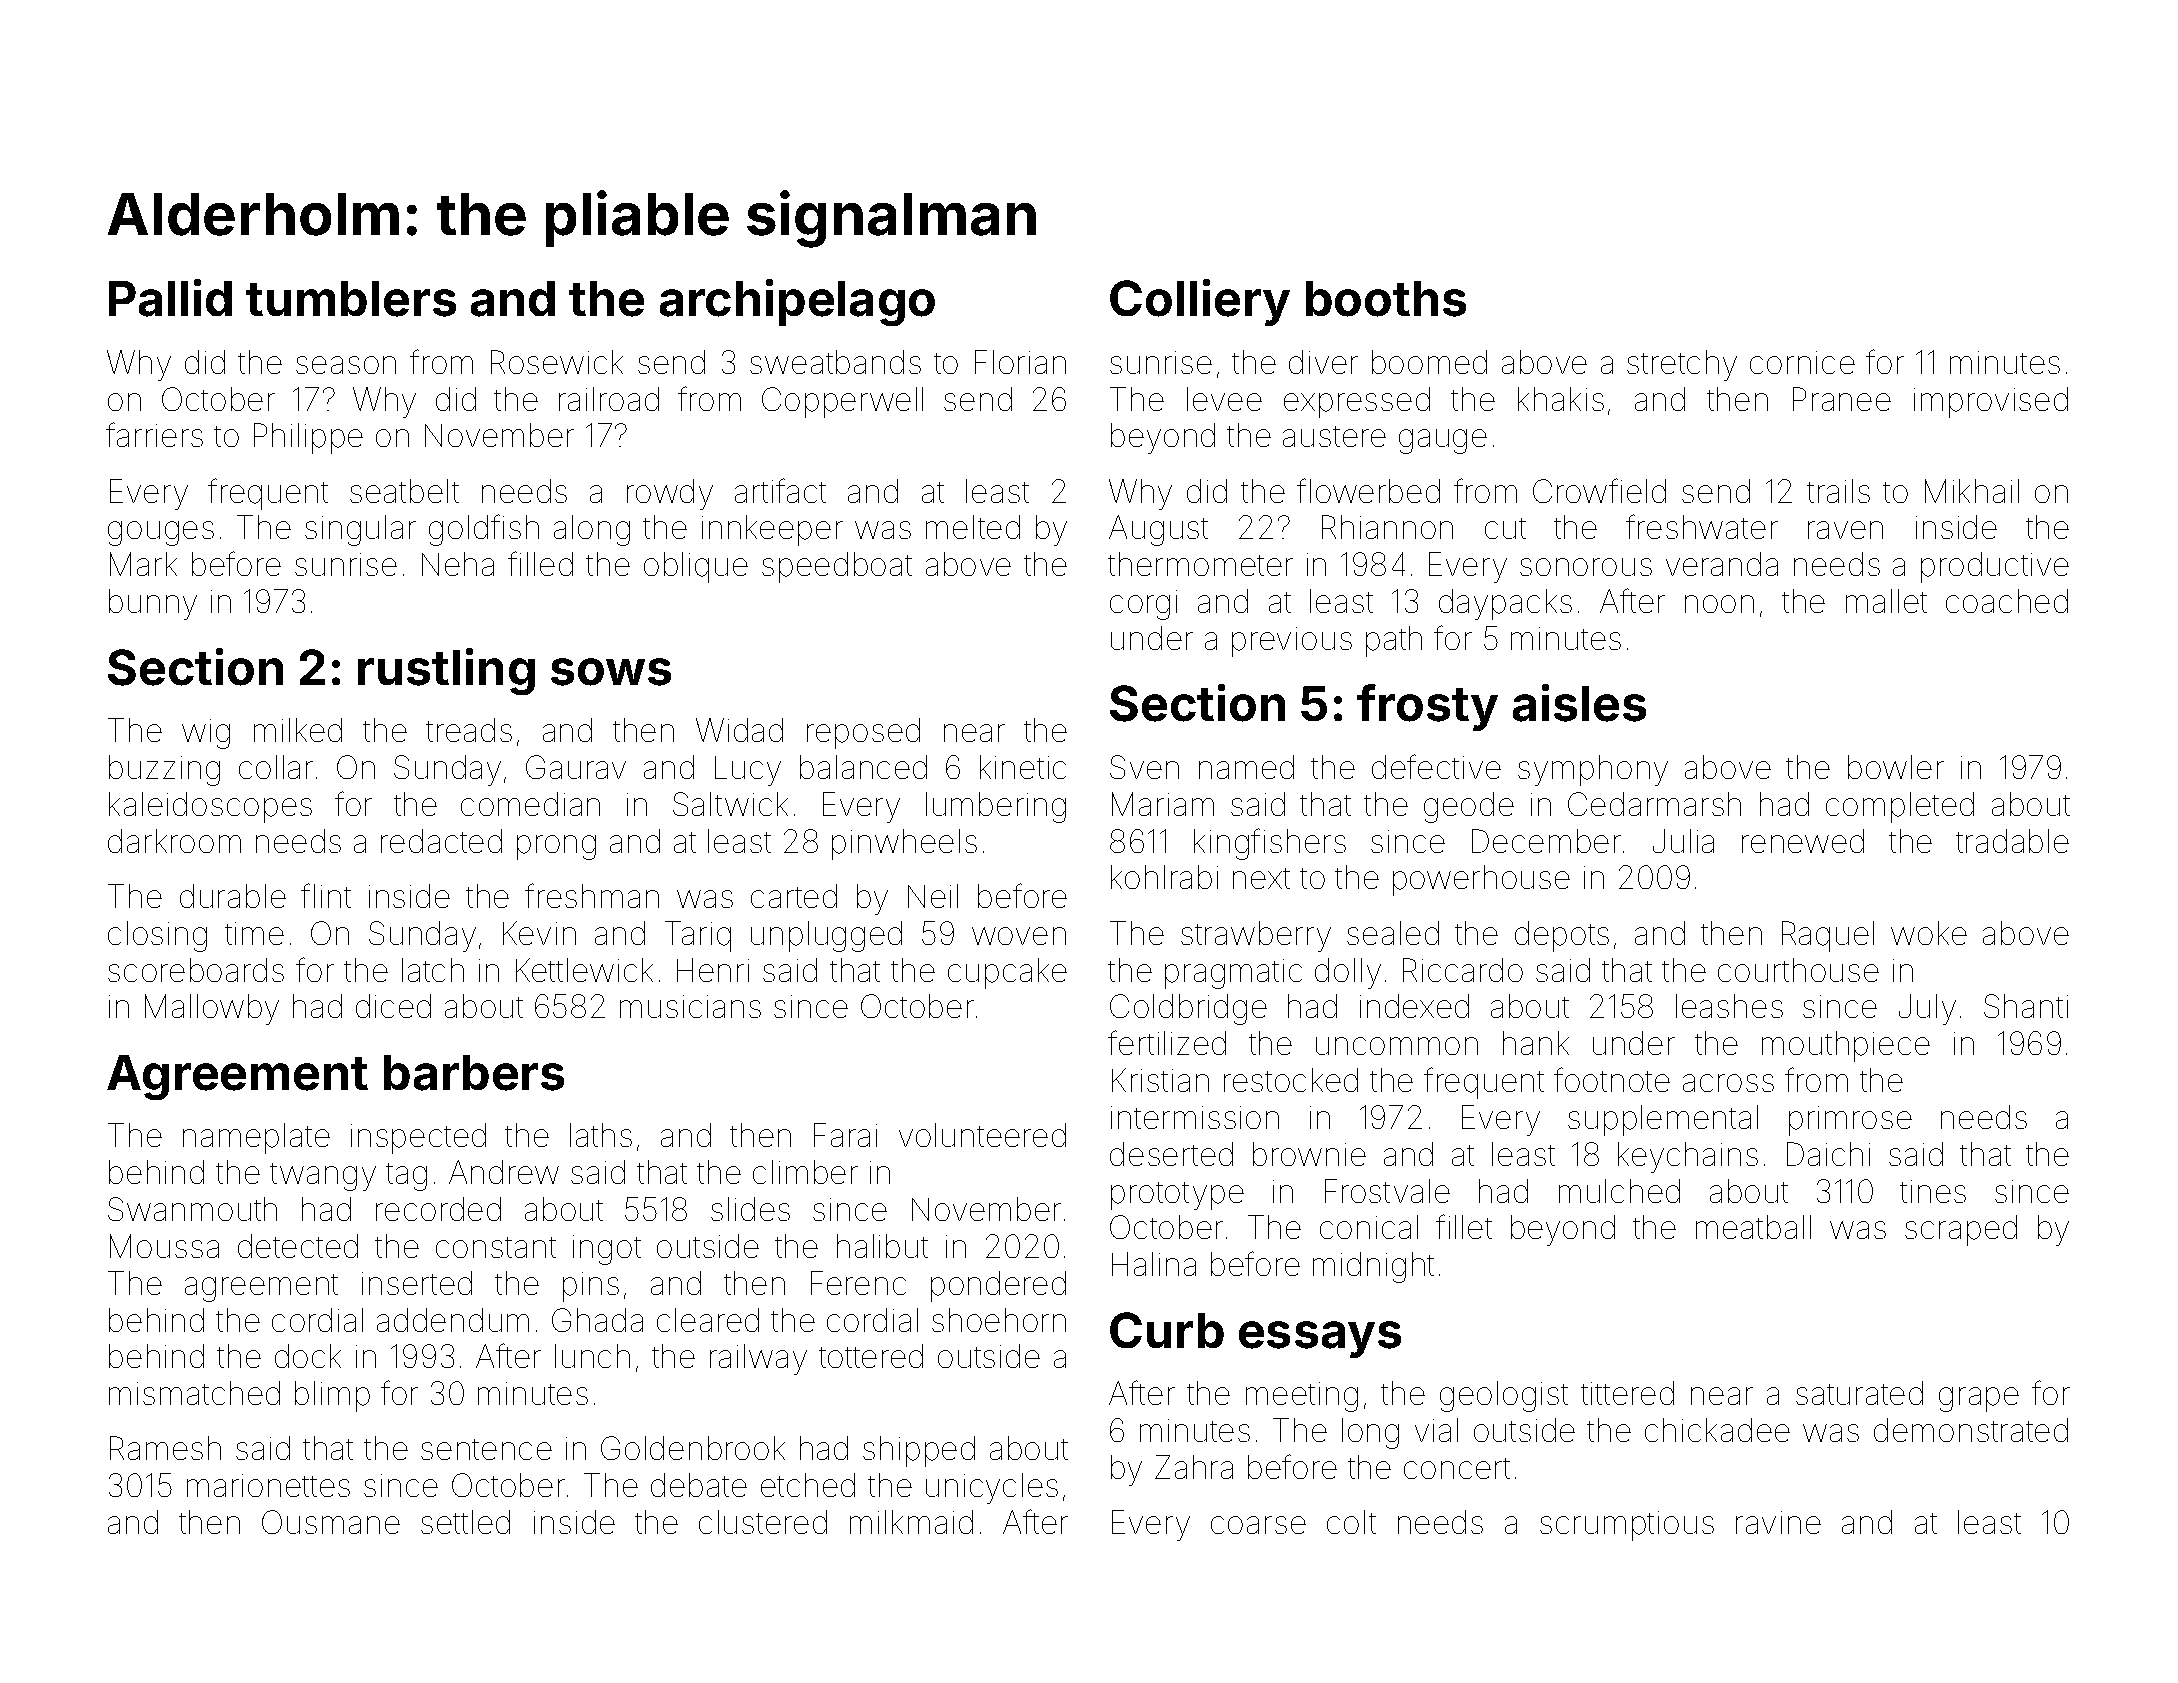 This screenshot has height=1683, width=2178. What do you see at coordinates (982, 1135) in the screenshot?
I see `volunteered` at bounding box center [982, 1135].
